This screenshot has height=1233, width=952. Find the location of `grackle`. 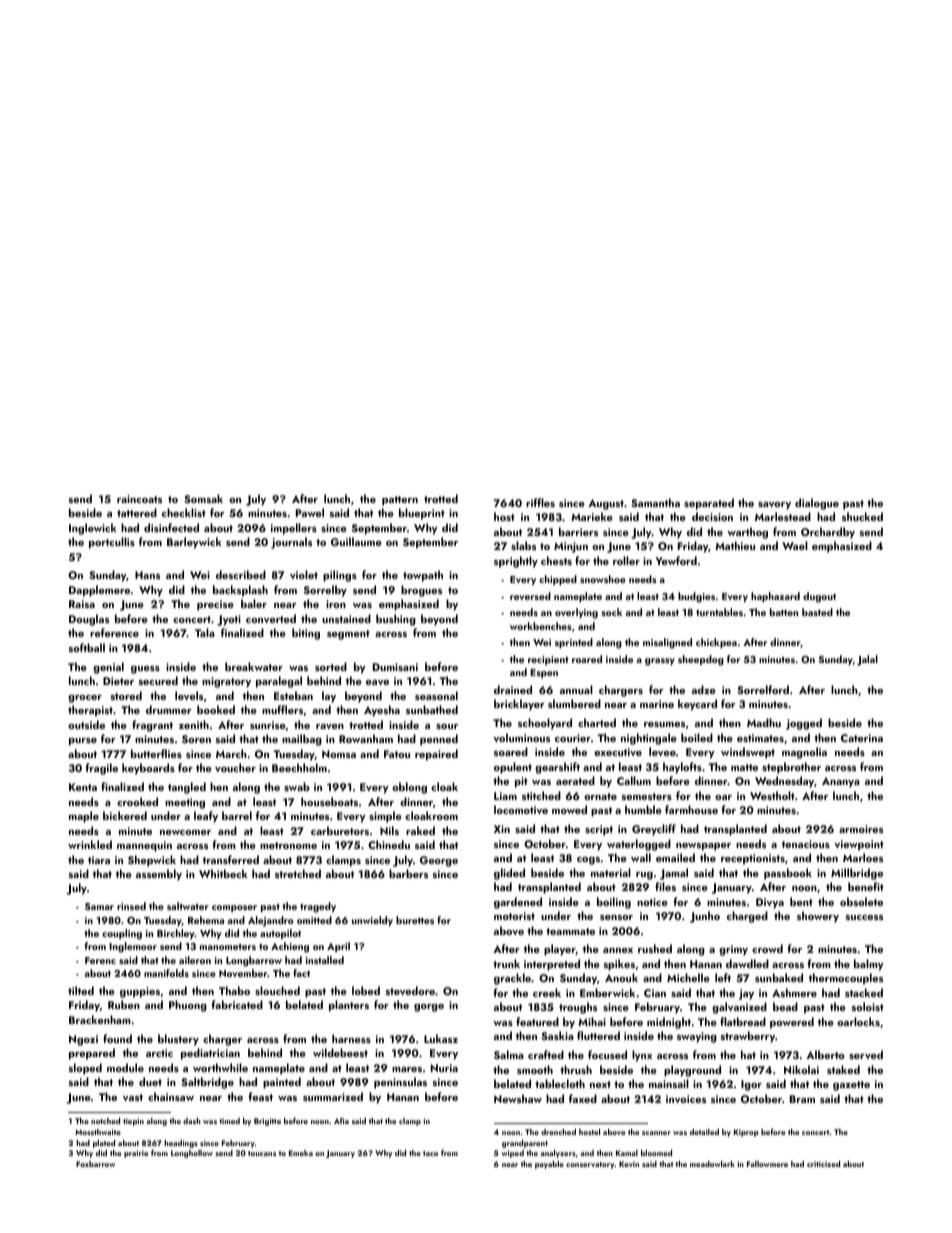

grackle is located at coordinates (512, 979).
